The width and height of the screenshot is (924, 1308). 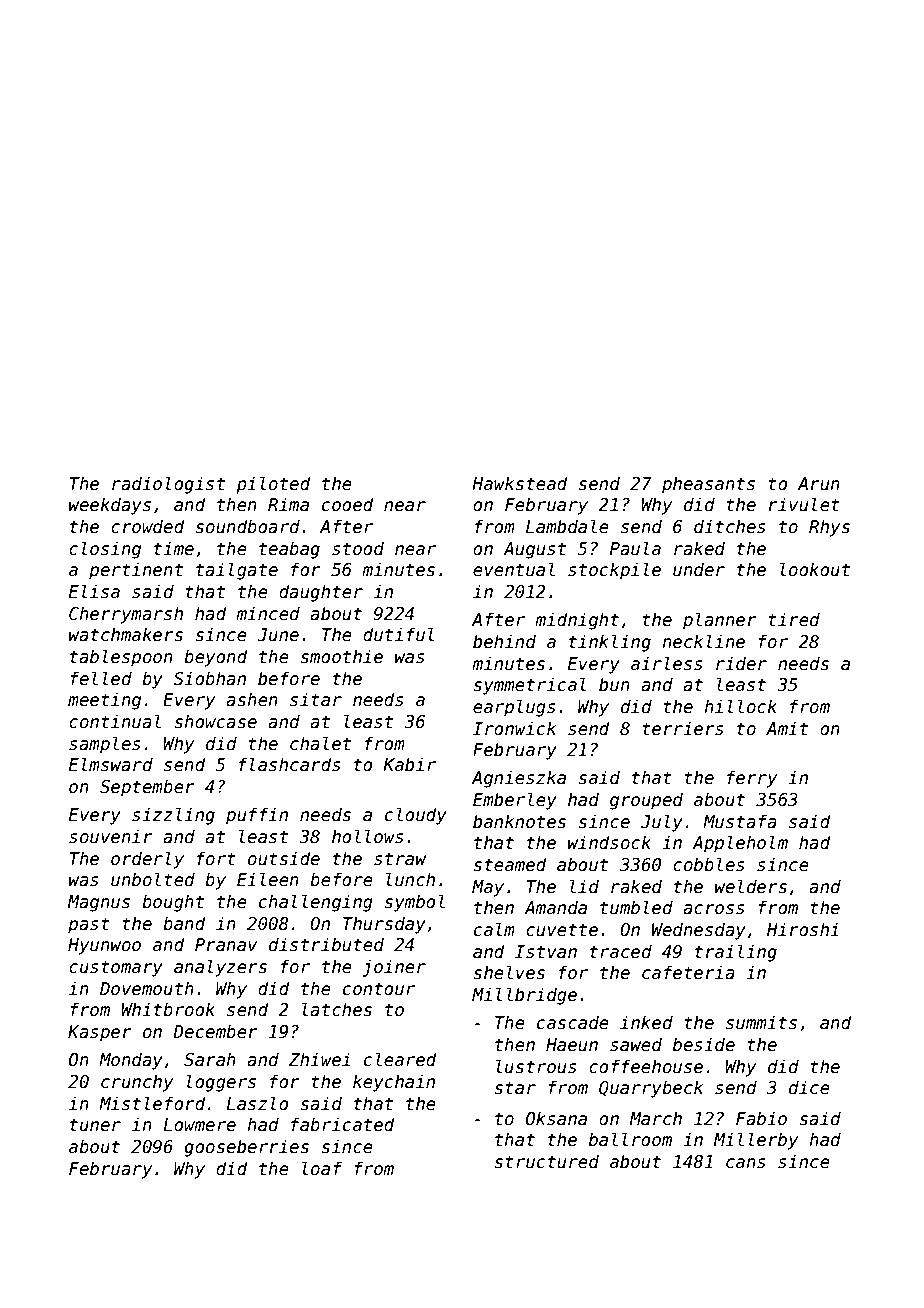 What do you see at coordinates (546, 1161) in the screenshot?
I see `structured` at bounding box center [546, 1161].
